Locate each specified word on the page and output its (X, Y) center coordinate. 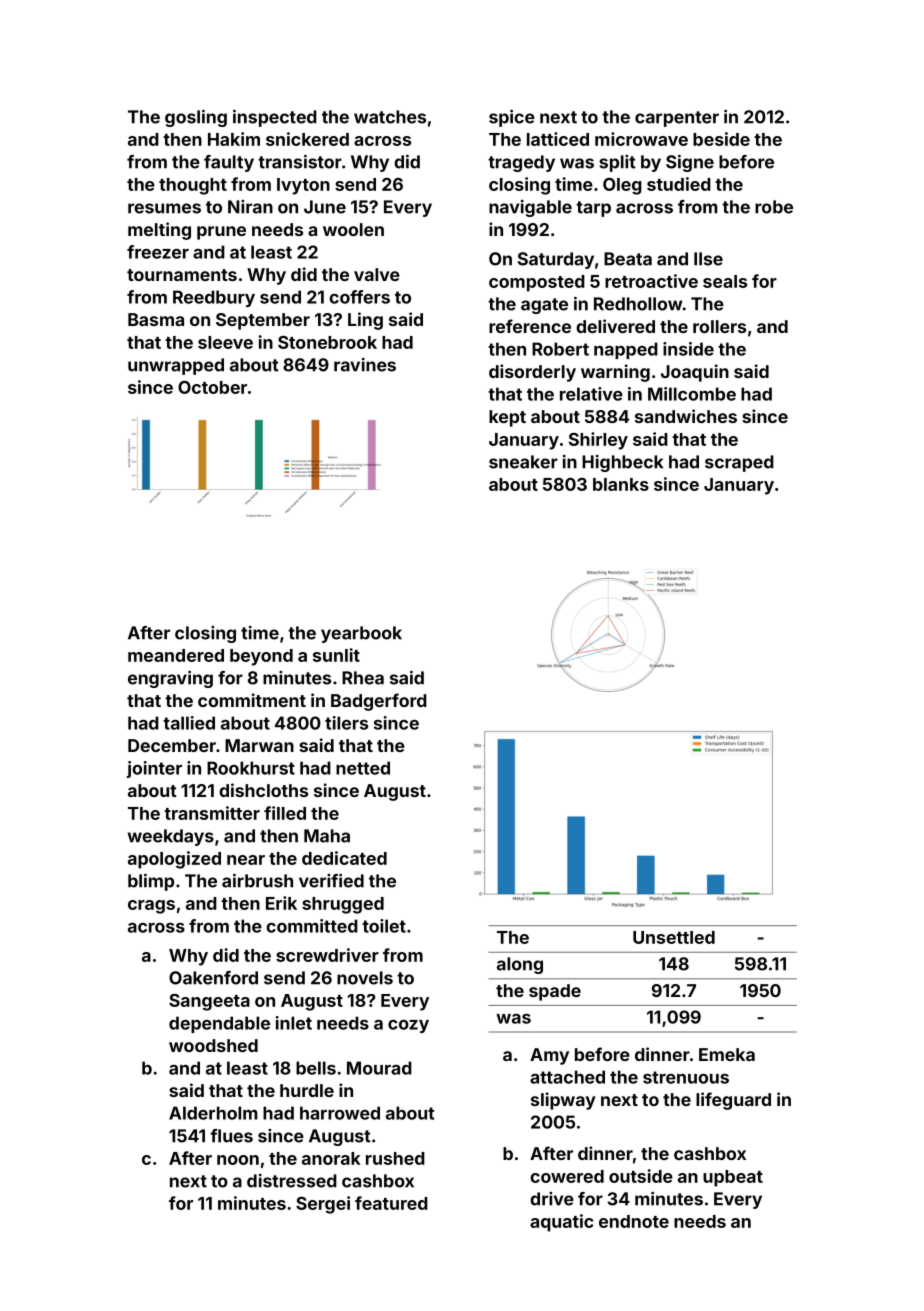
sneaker (523, 462)
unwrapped (176, 366)
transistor (300, 161)
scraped (739, 463)
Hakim (234, 139)
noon (238, 1160)
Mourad (379, 1068)
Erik (281, 903)
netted (363, 768)
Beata (628, 259)
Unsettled (674, 937)
